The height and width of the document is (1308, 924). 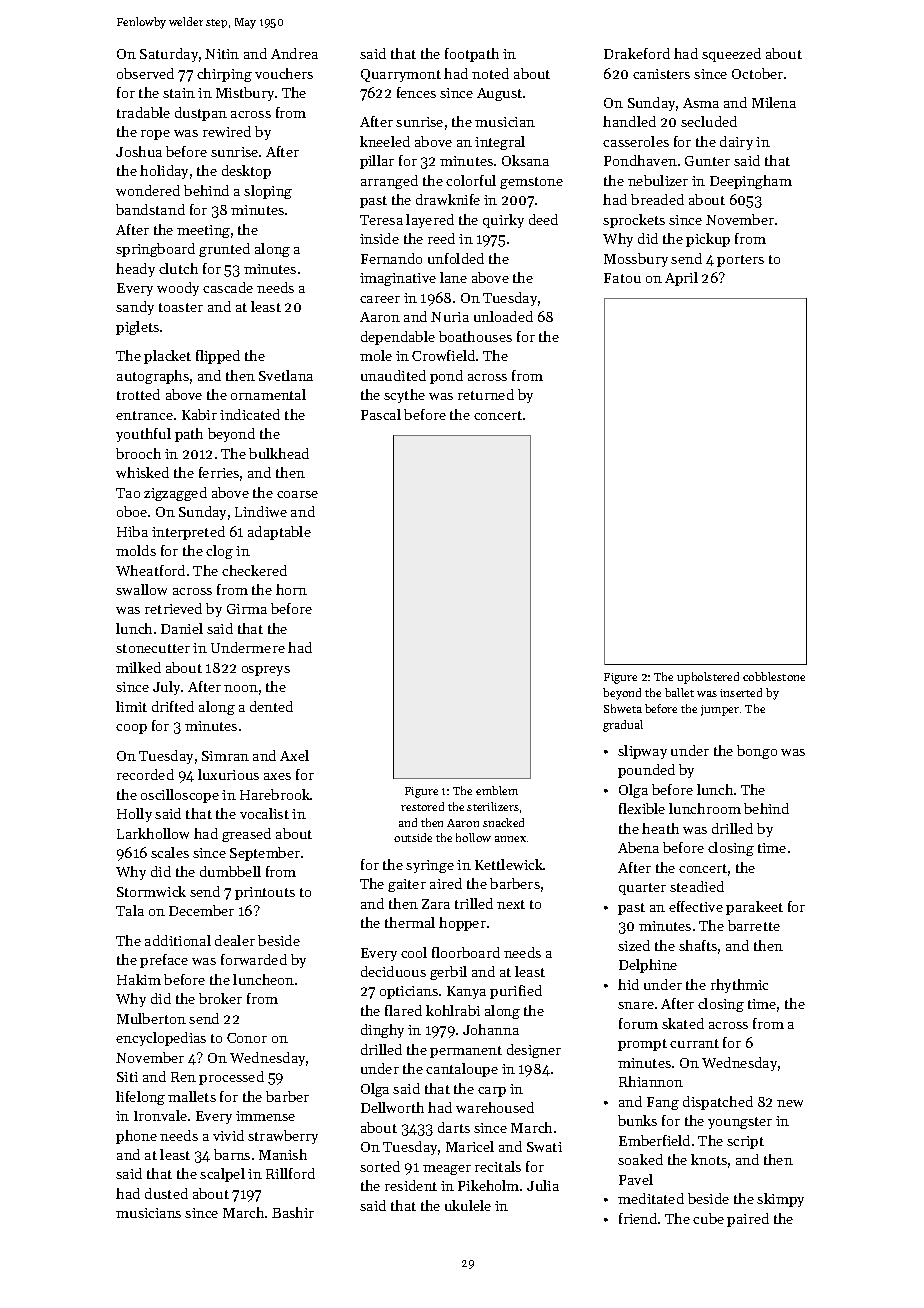 What do you see at coordinates (637, 53) in the document?
I see `Drakeford` at bounding box center [637, 53].
